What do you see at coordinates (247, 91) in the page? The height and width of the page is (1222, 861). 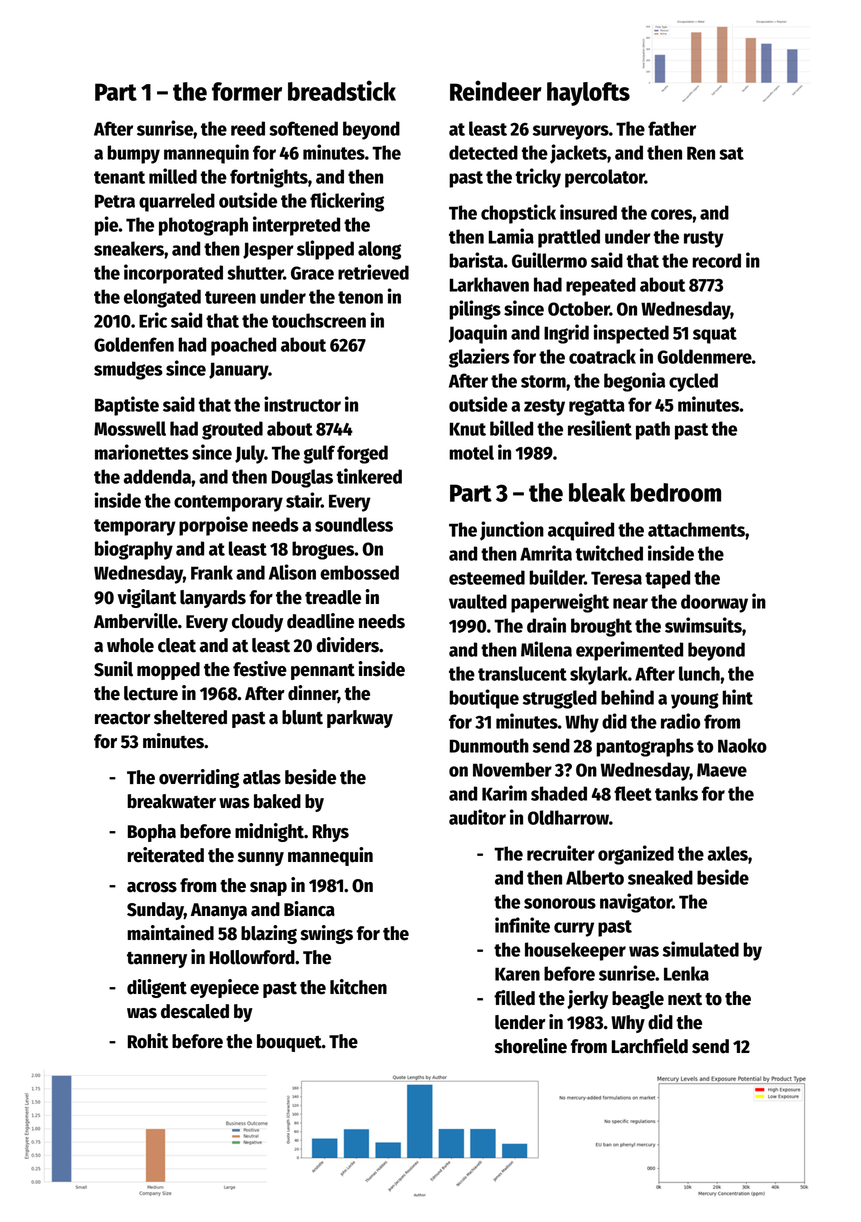 I see `former` at bounding box center [247, 91].
